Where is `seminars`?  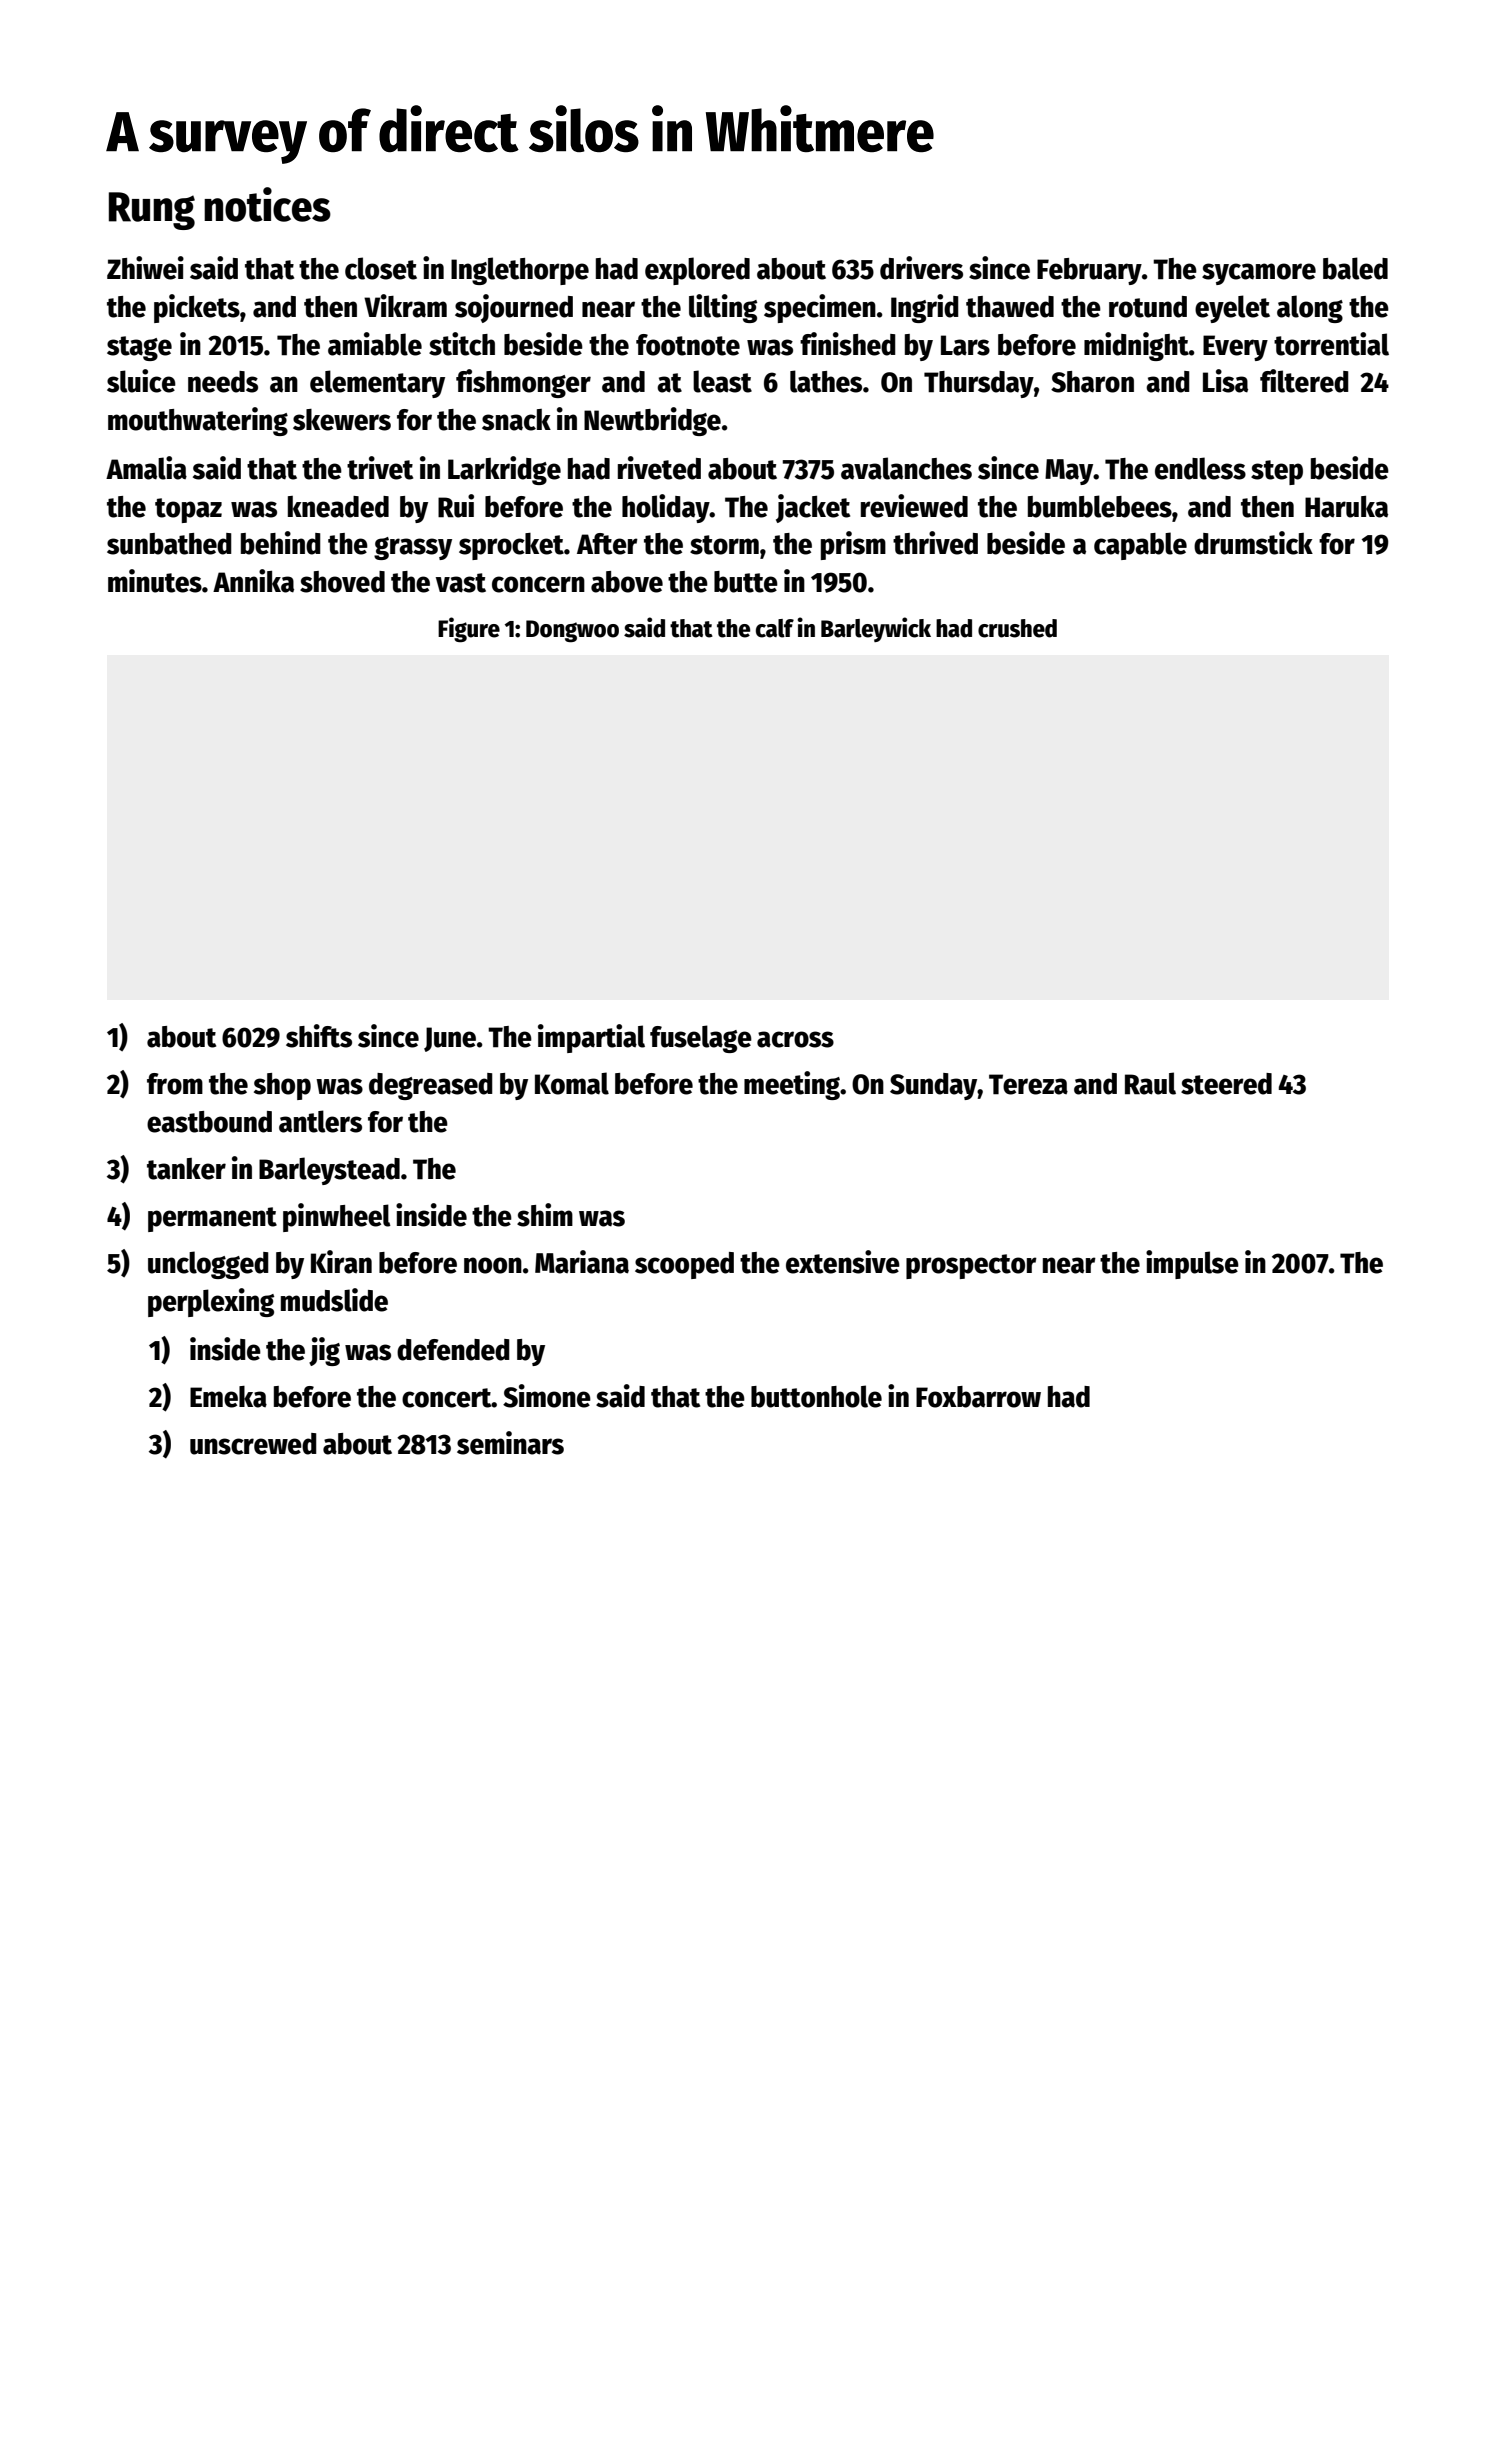
seminars is located at coordinates (510, 1443).
